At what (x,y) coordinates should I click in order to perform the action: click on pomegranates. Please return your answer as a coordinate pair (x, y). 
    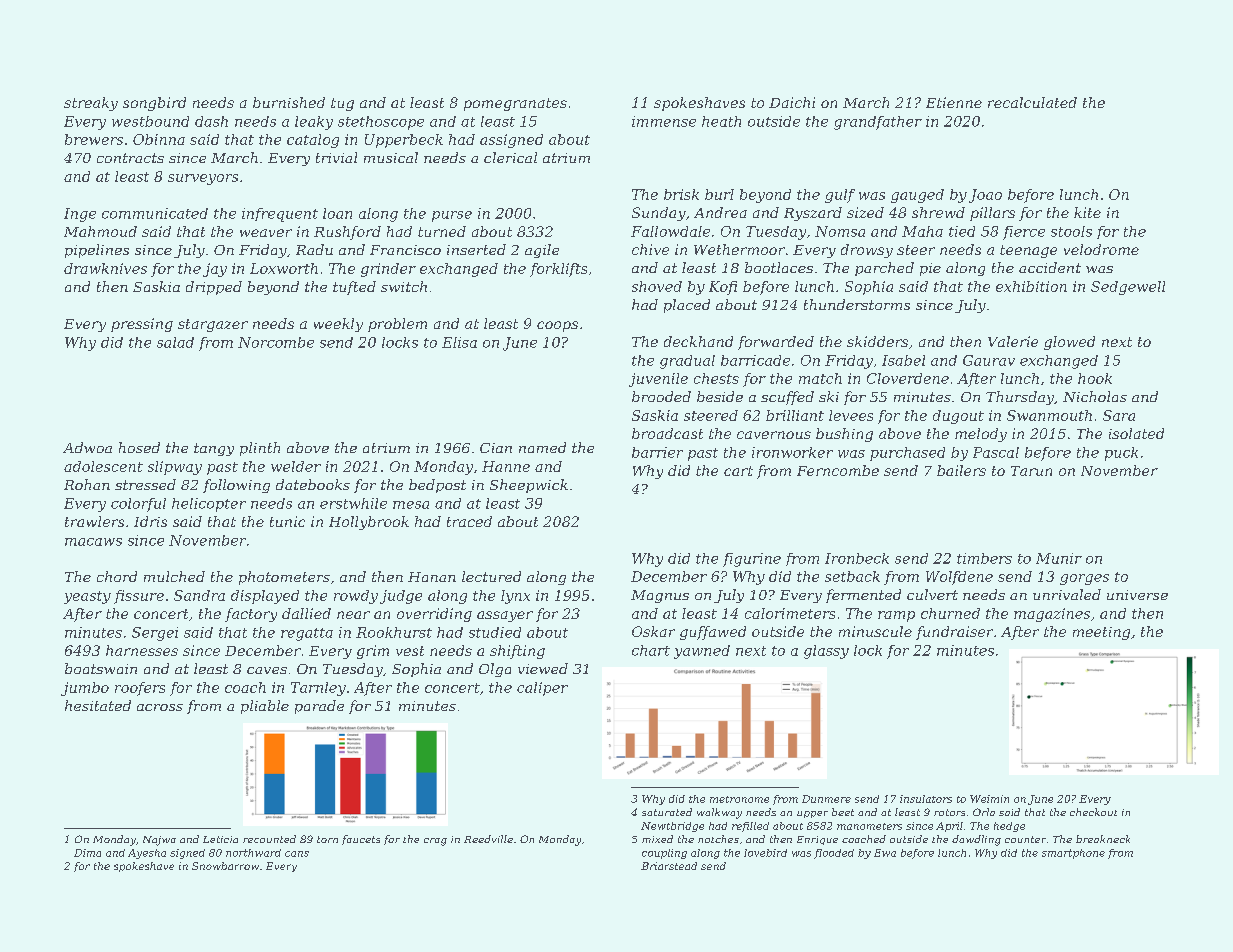
    Looking at the image, I should click on (515, 104).
